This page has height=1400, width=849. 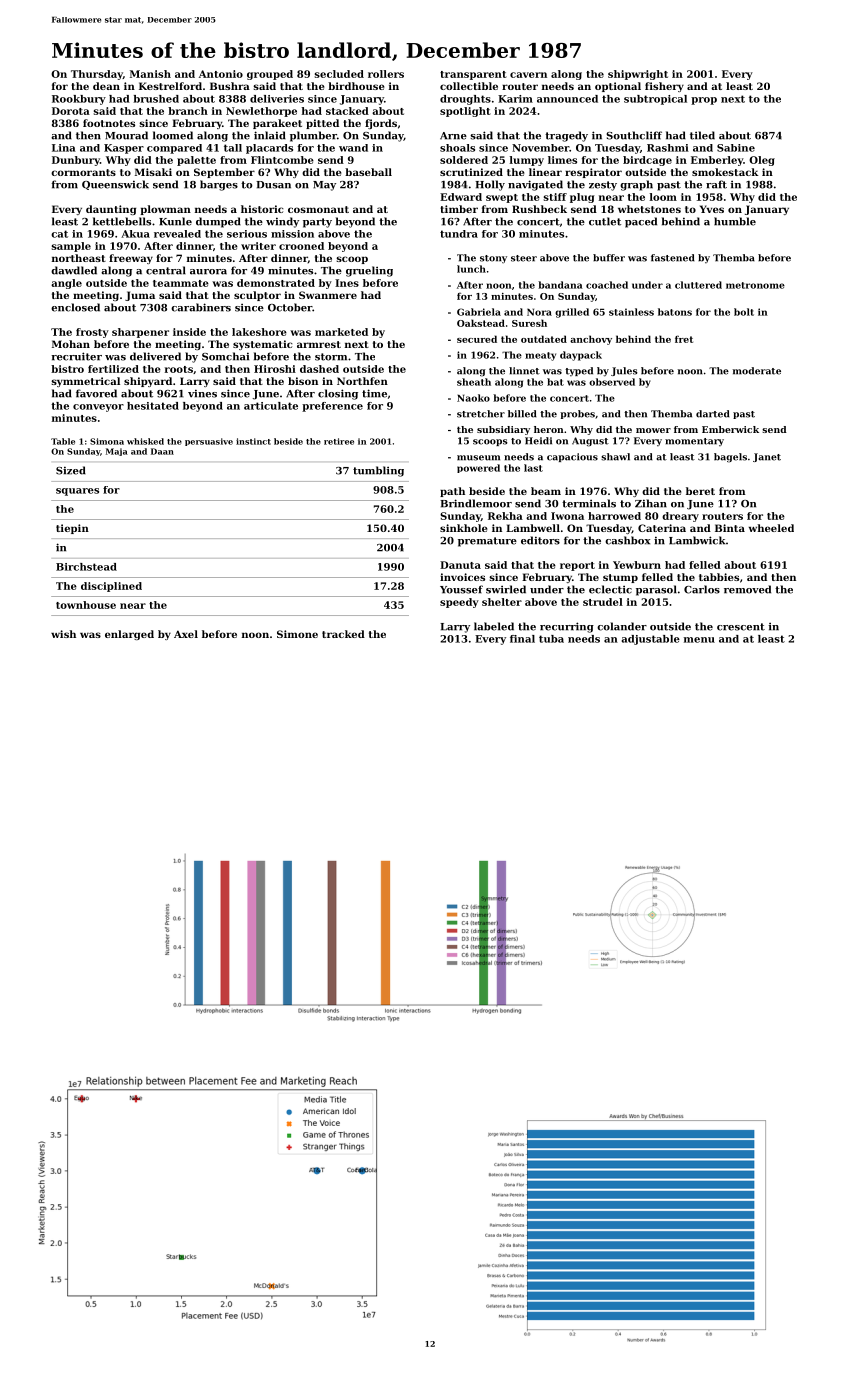 I want to click on tabbies, so click(x=719, y=577).
